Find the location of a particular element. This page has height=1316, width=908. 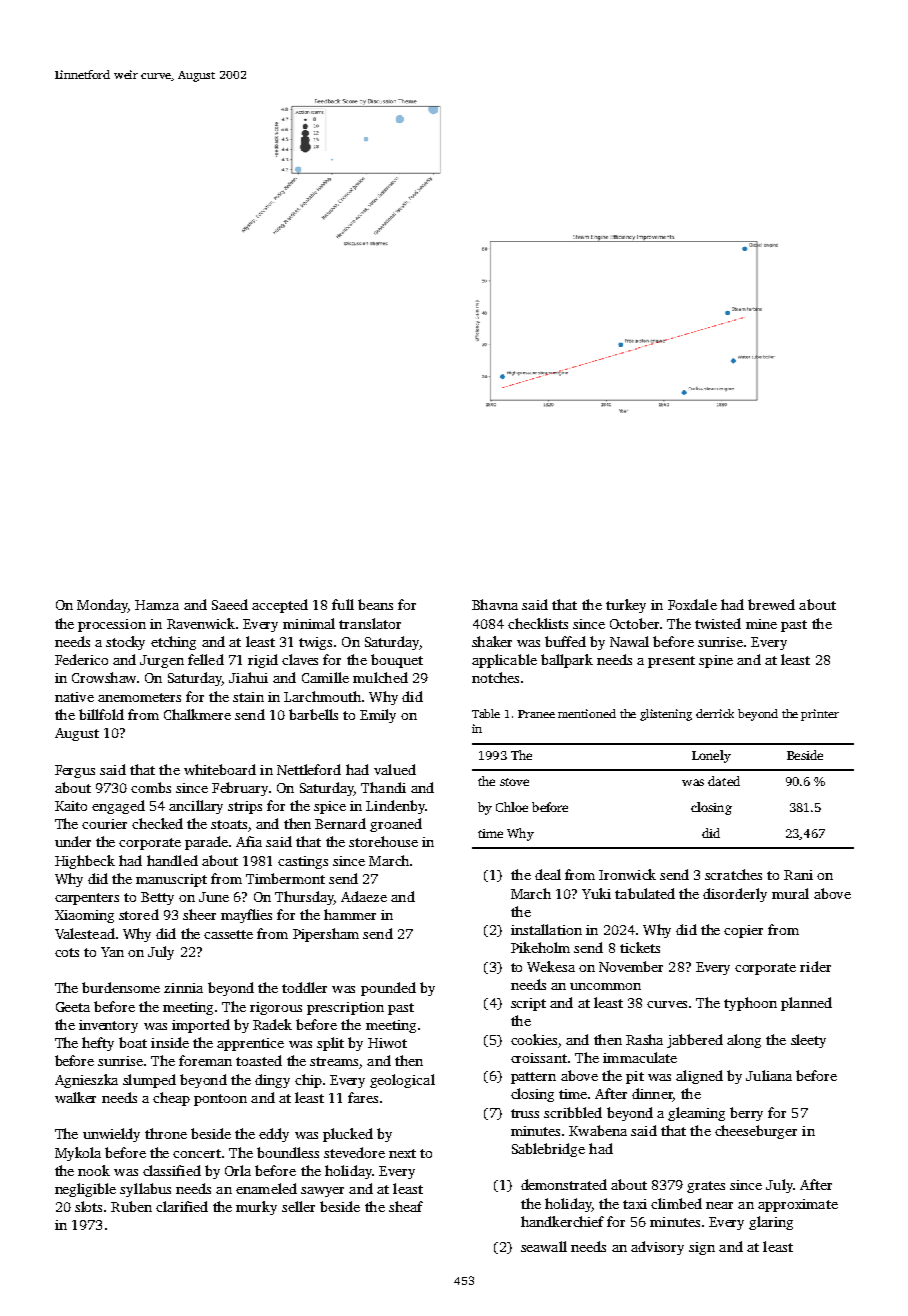

Lonely is located at coordinates (711, 756).
